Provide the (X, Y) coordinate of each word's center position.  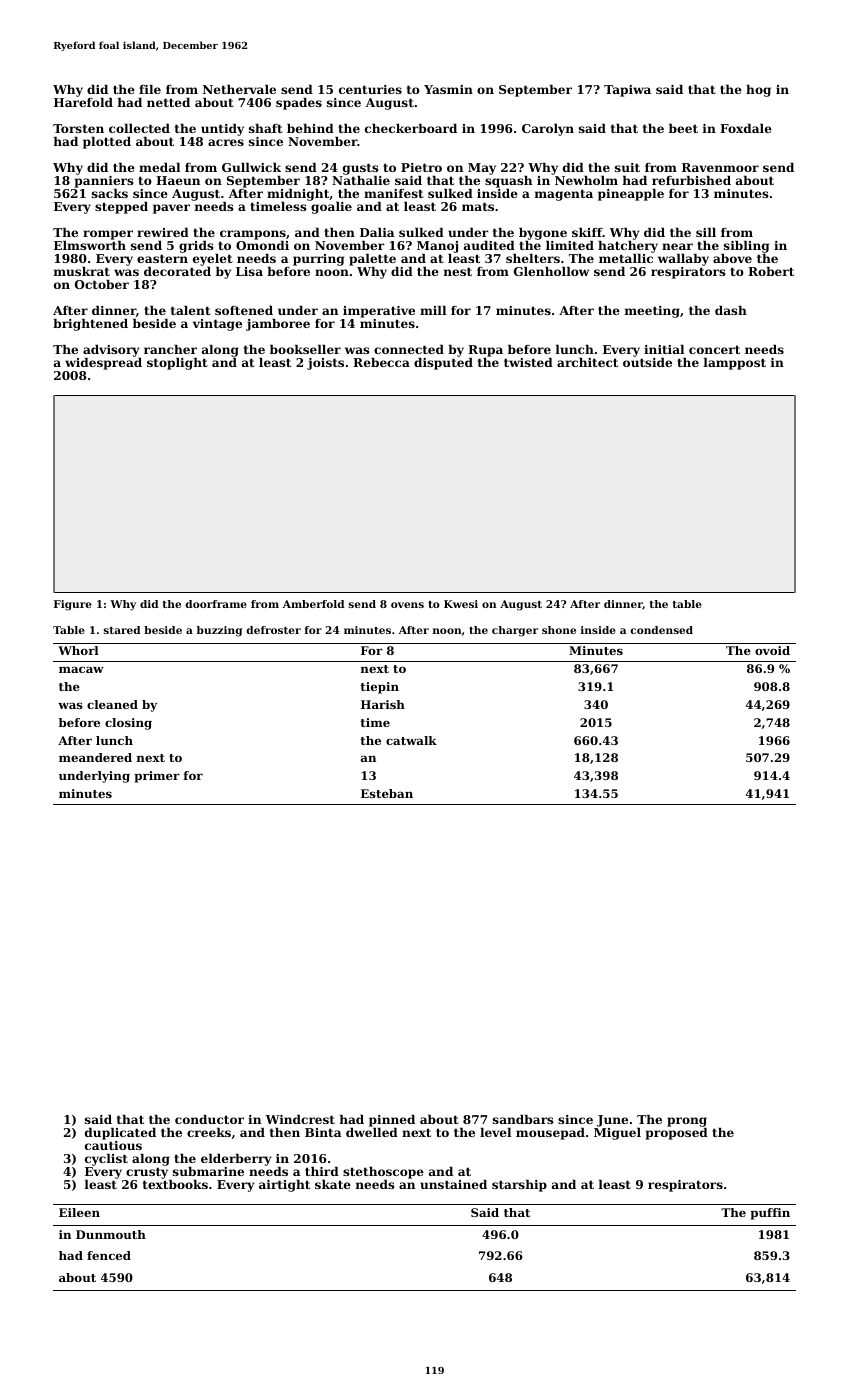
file (150, 89)
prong (687, 1122)
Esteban (387, 793)
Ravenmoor (720, 167)
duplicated (120, 1134)
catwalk (411, 740)
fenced (109, 1255)
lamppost (735, 364)
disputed (443, 364)
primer (157, 777)
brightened (90, 325)
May (482, 169)
